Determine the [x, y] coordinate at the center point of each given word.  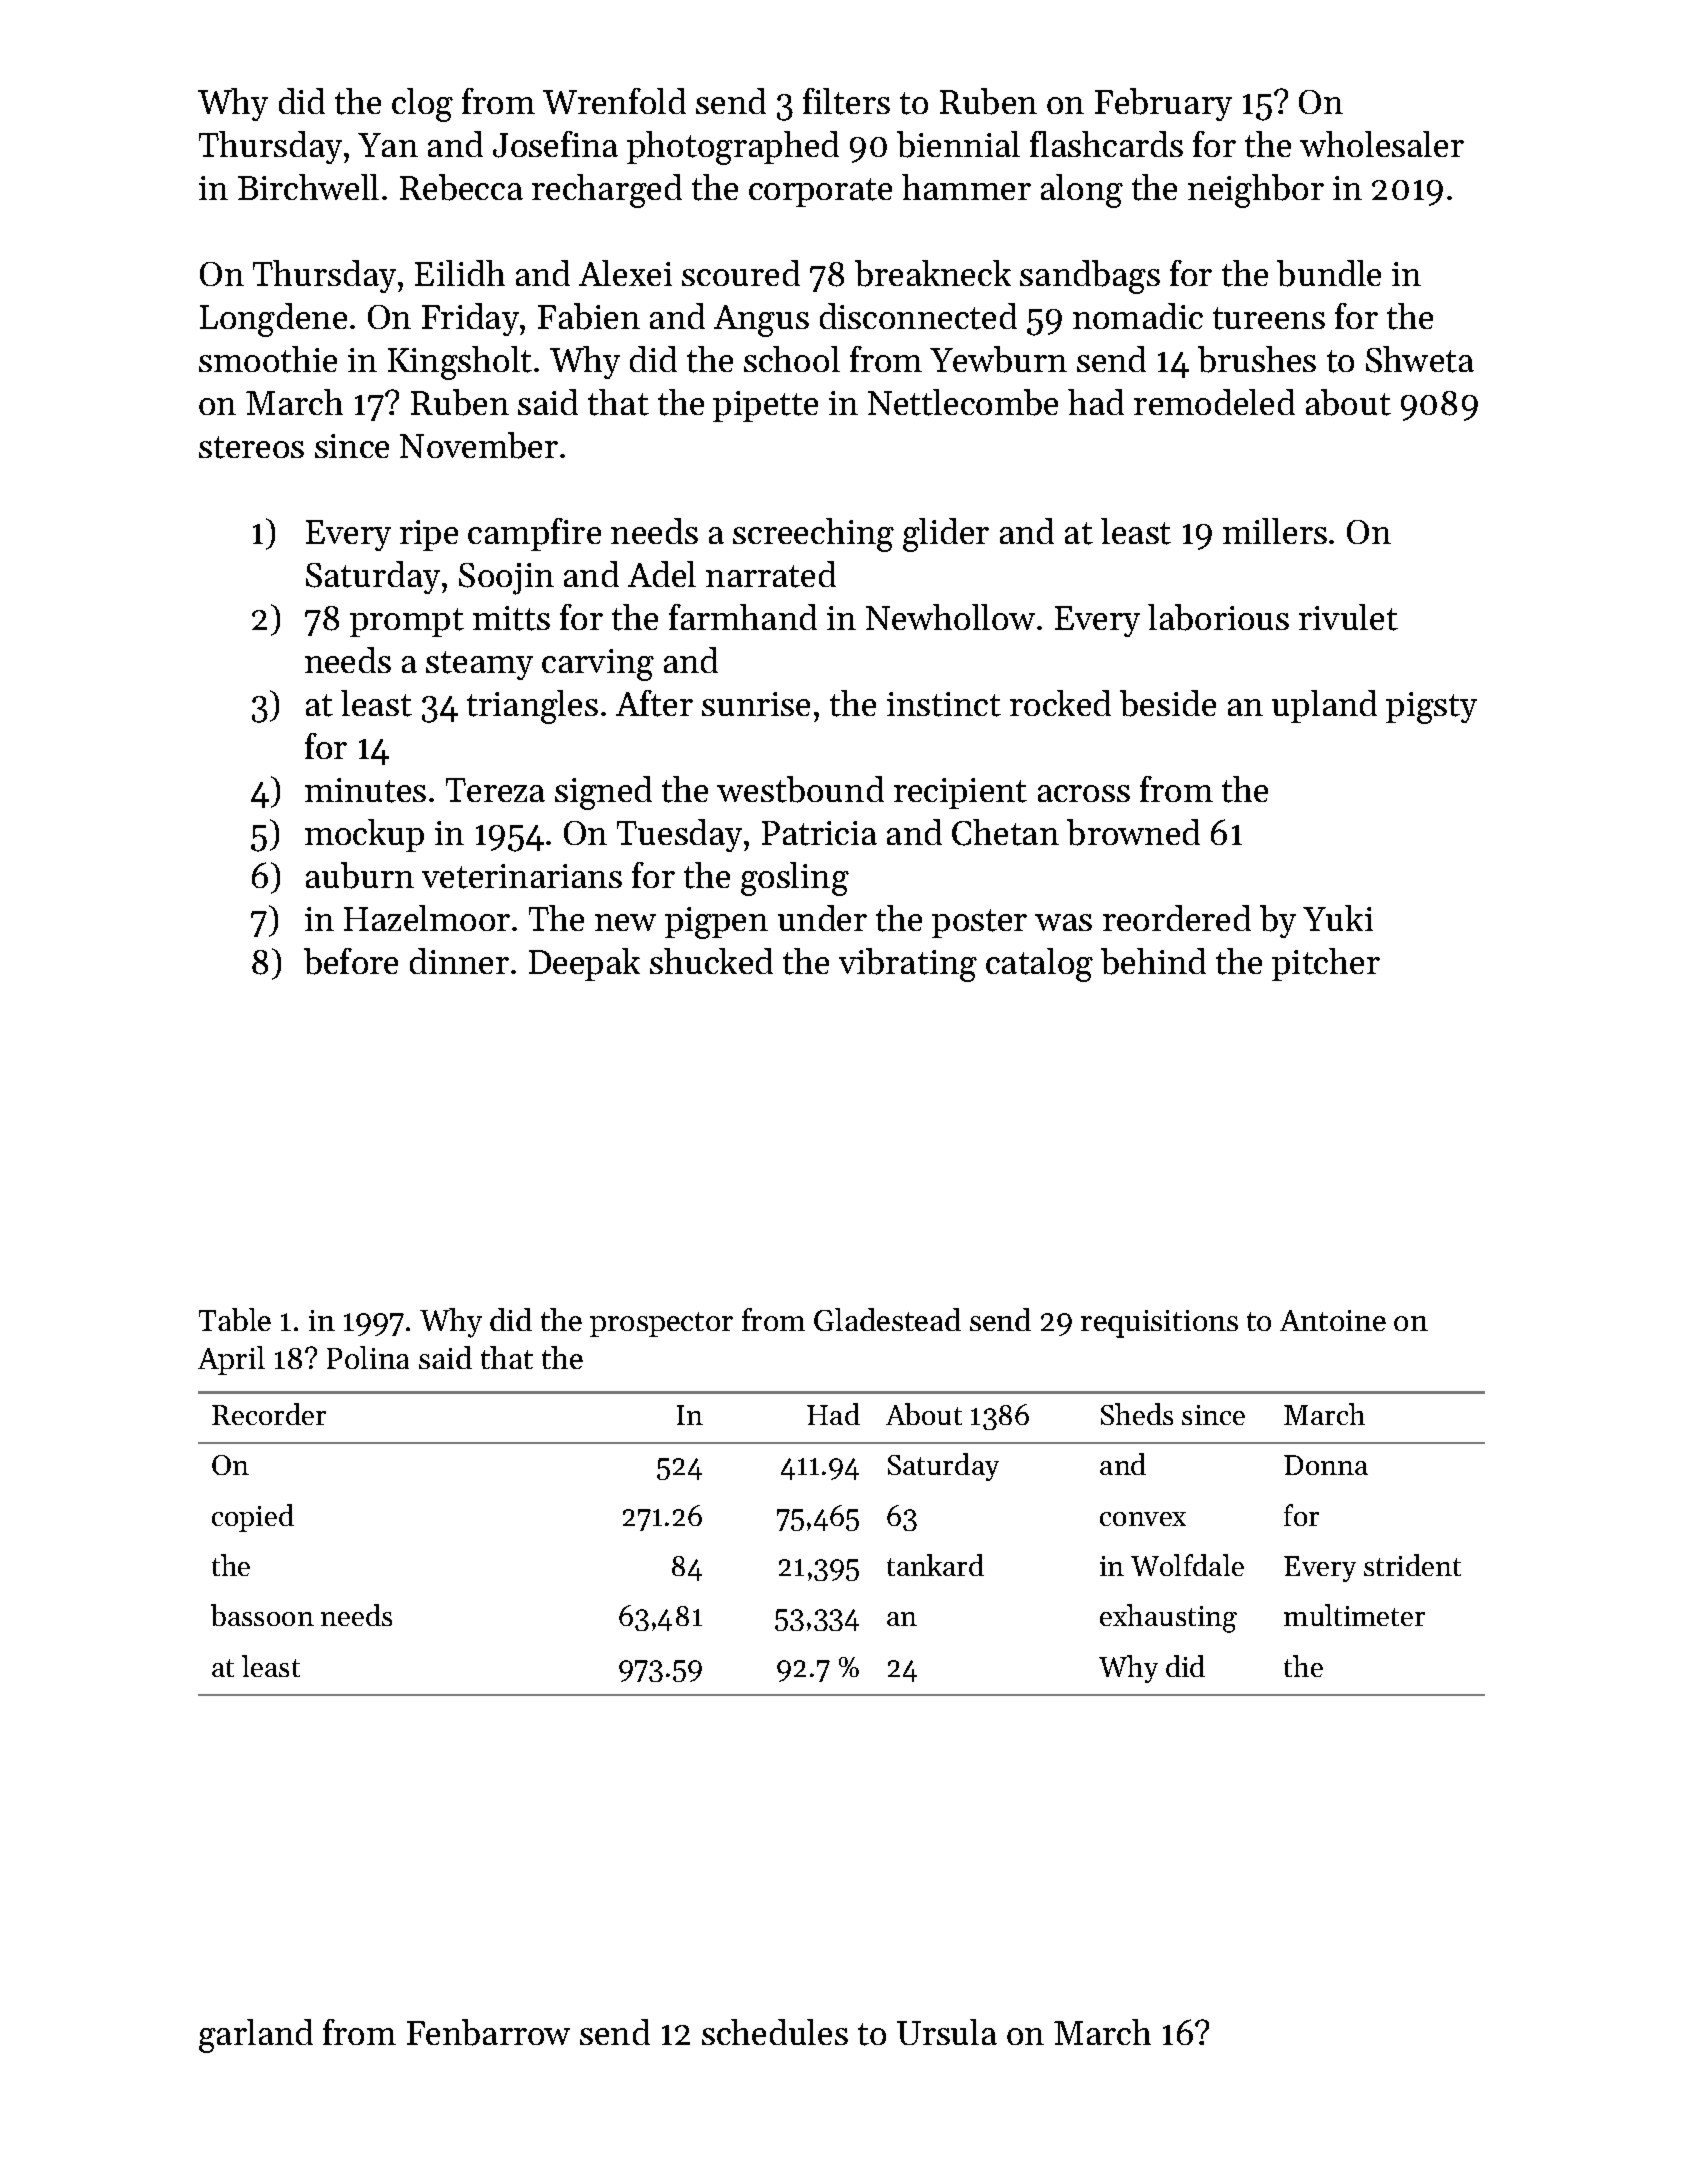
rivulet [1348, 617]
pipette [765, 406]
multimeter [1354, 1615]
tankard [935, 1565]
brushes [1257, 359]
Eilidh [460, 273]
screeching [813, 535]
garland [256, 2036]
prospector [661, 1324]
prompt [407, 622]
